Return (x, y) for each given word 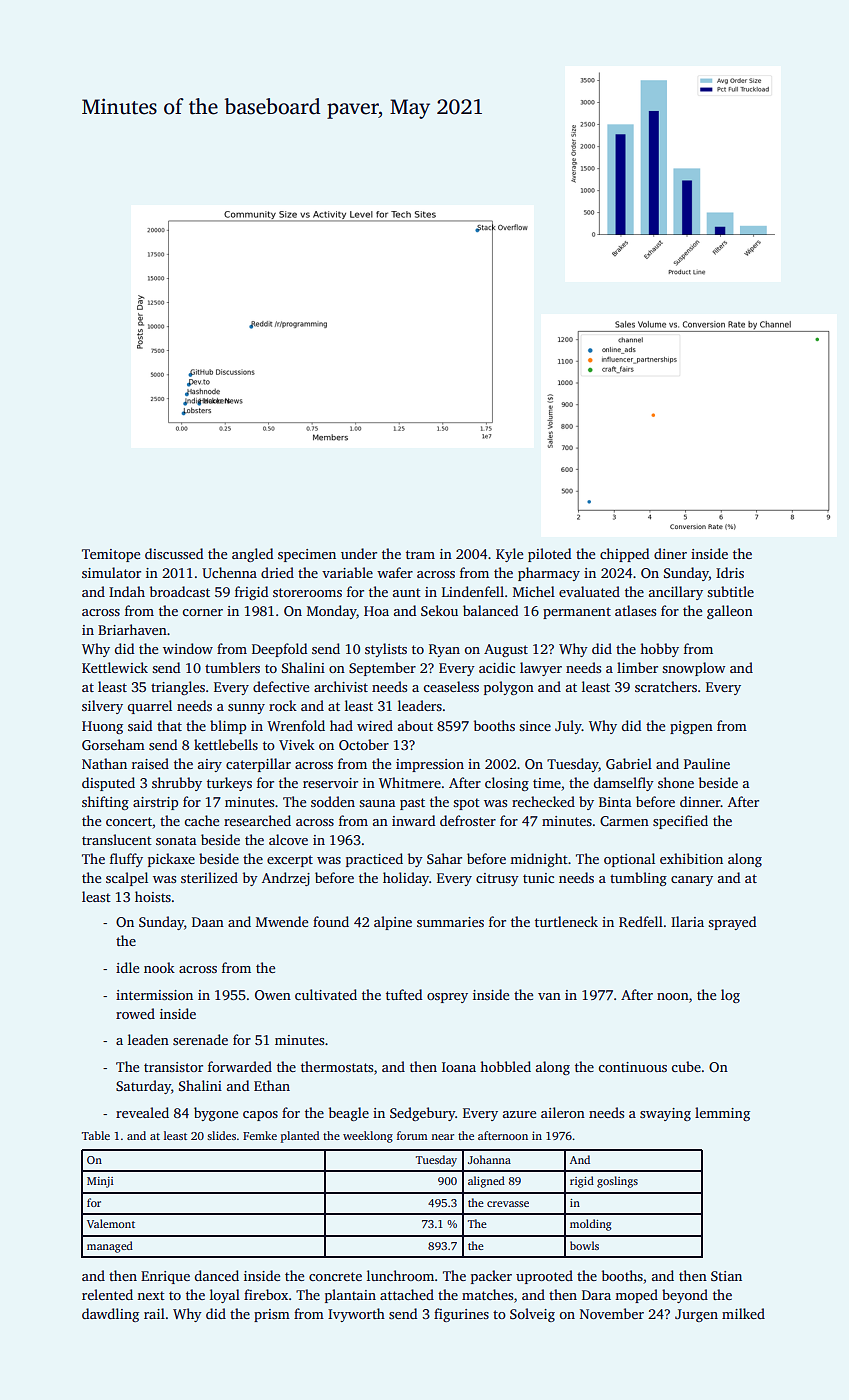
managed (110, 1247)
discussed (174, 553)
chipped (624, 555)
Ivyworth (356, 1315)
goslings (617, 1182)
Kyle (509, 555)
